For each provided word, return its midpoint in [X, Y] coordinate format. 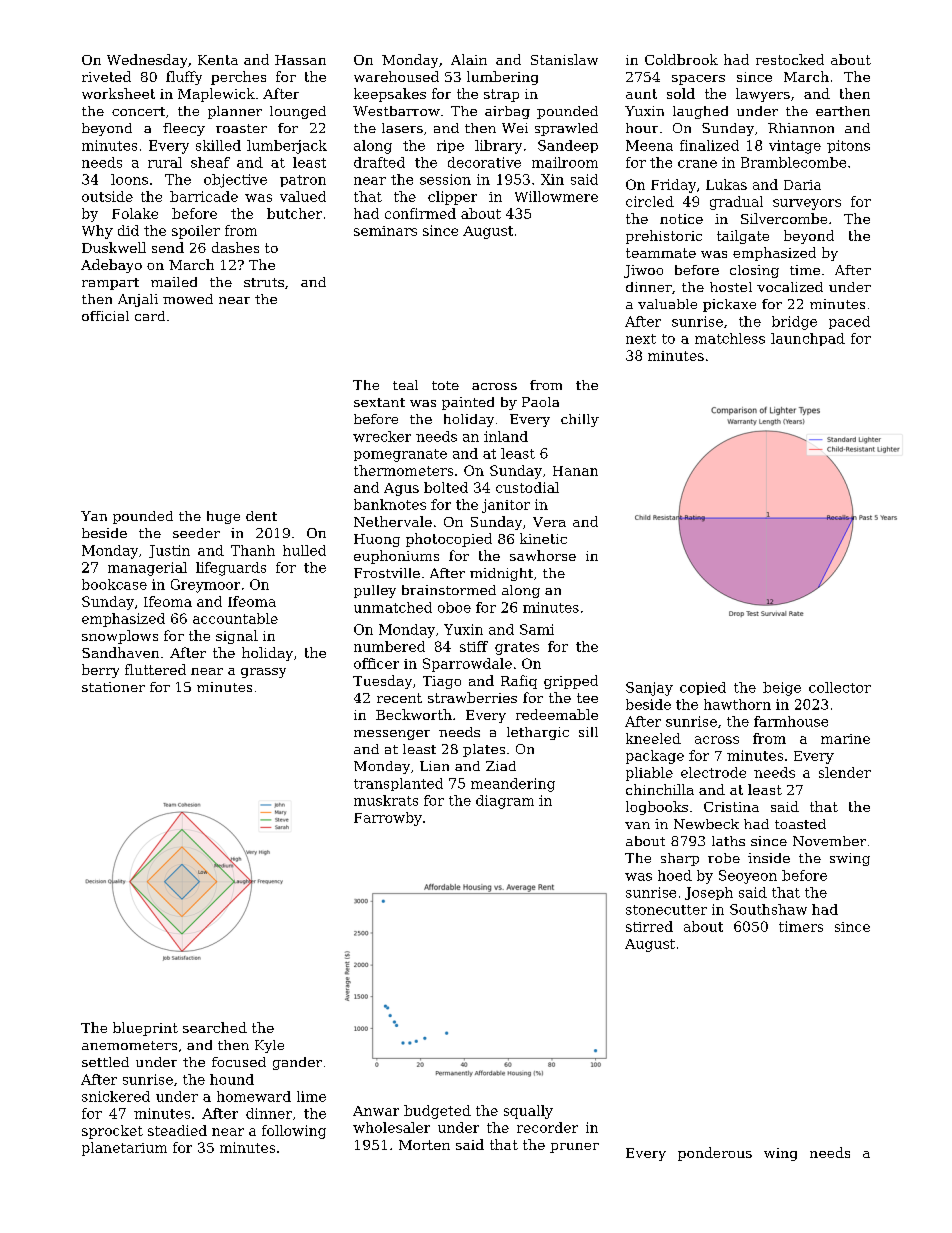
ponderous [715, 1154]
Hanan [575, 471]
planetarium [124, 1149]
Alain [469, 59]
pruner [574, 1148]
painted [468, 403]
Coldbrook [681, 59]
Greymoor [205, 586]
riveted [106, 76]
